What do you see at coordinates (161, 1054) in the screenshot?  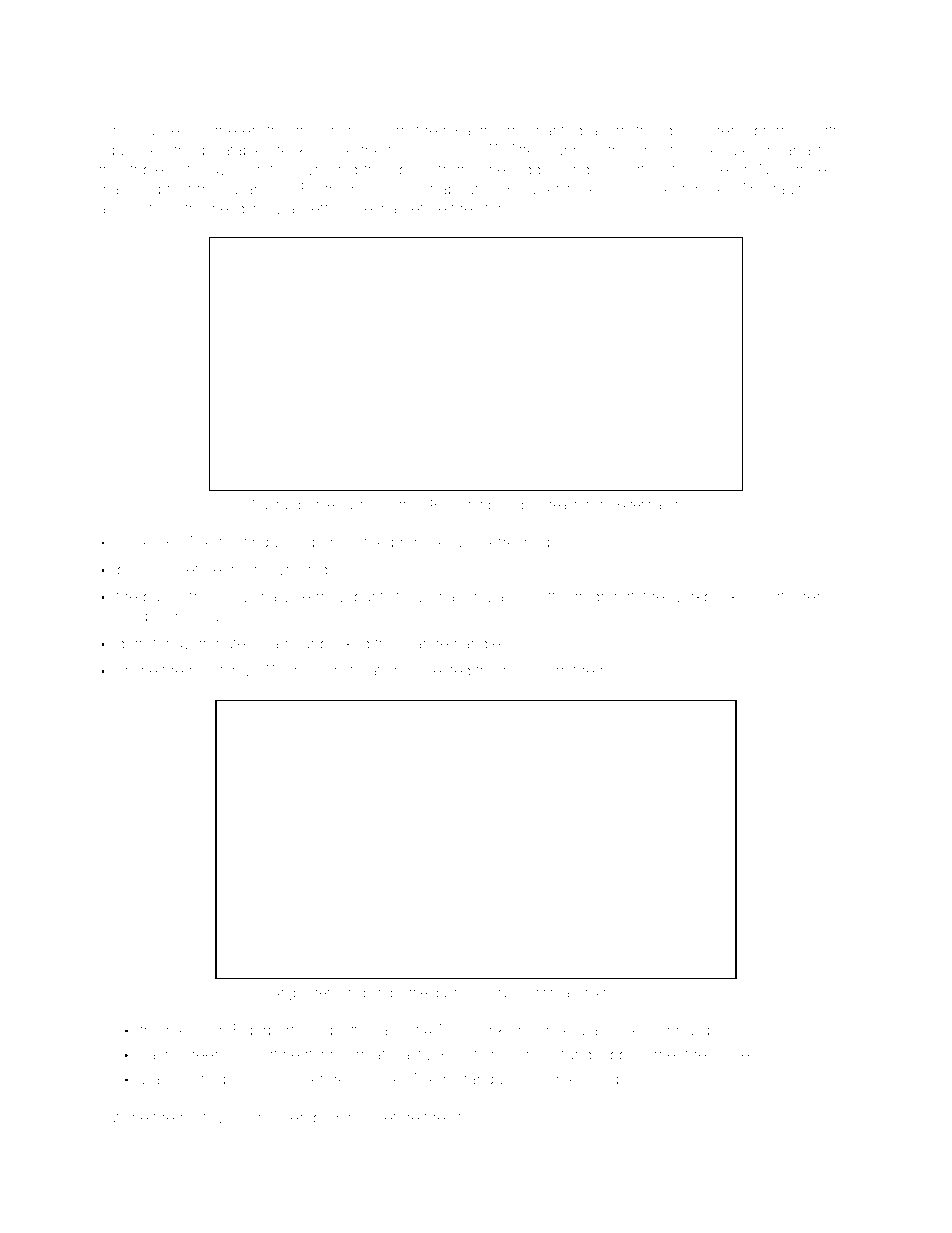 I see `cache` at bounding box center [161, 1054].
